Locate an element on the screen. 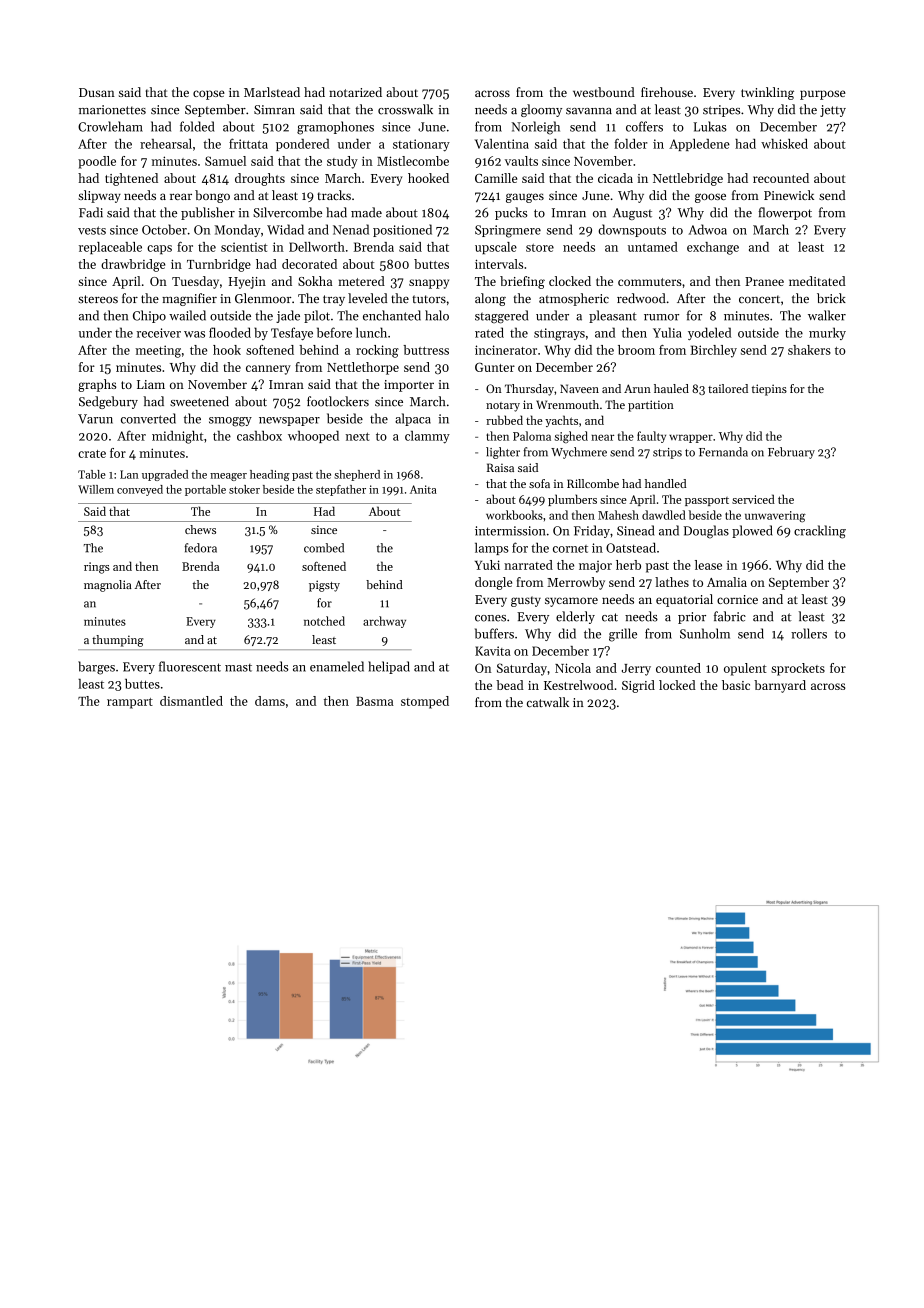 Image resolution: width=924 pixels, height=1308 pixels. mast is located at coordinates (238, 668).
